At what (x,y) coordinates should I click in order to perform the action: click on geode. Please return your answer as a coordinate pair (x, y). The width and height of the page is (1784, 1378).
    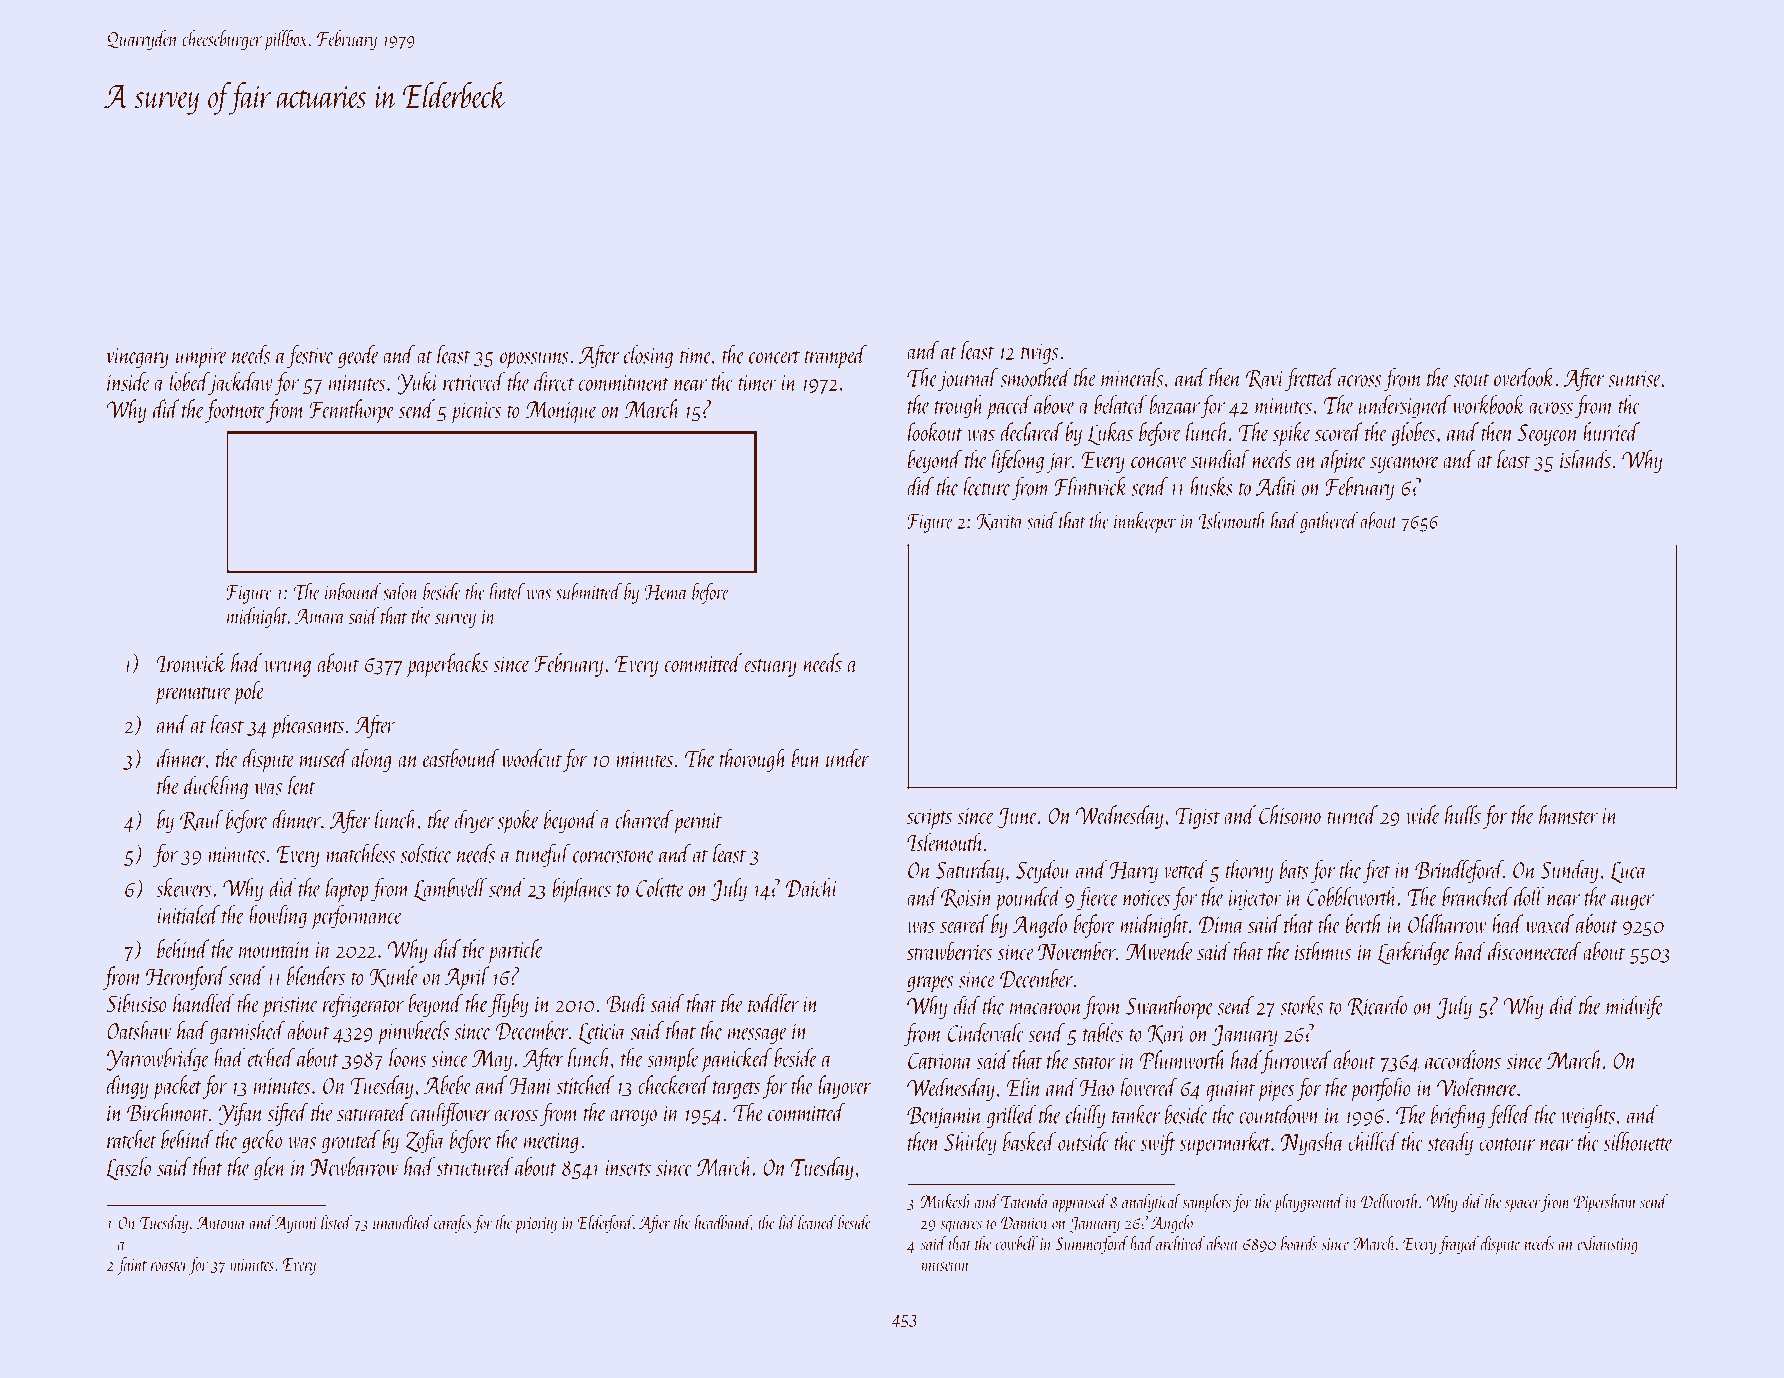
    Looking at the image, I should click on (358, 356).
